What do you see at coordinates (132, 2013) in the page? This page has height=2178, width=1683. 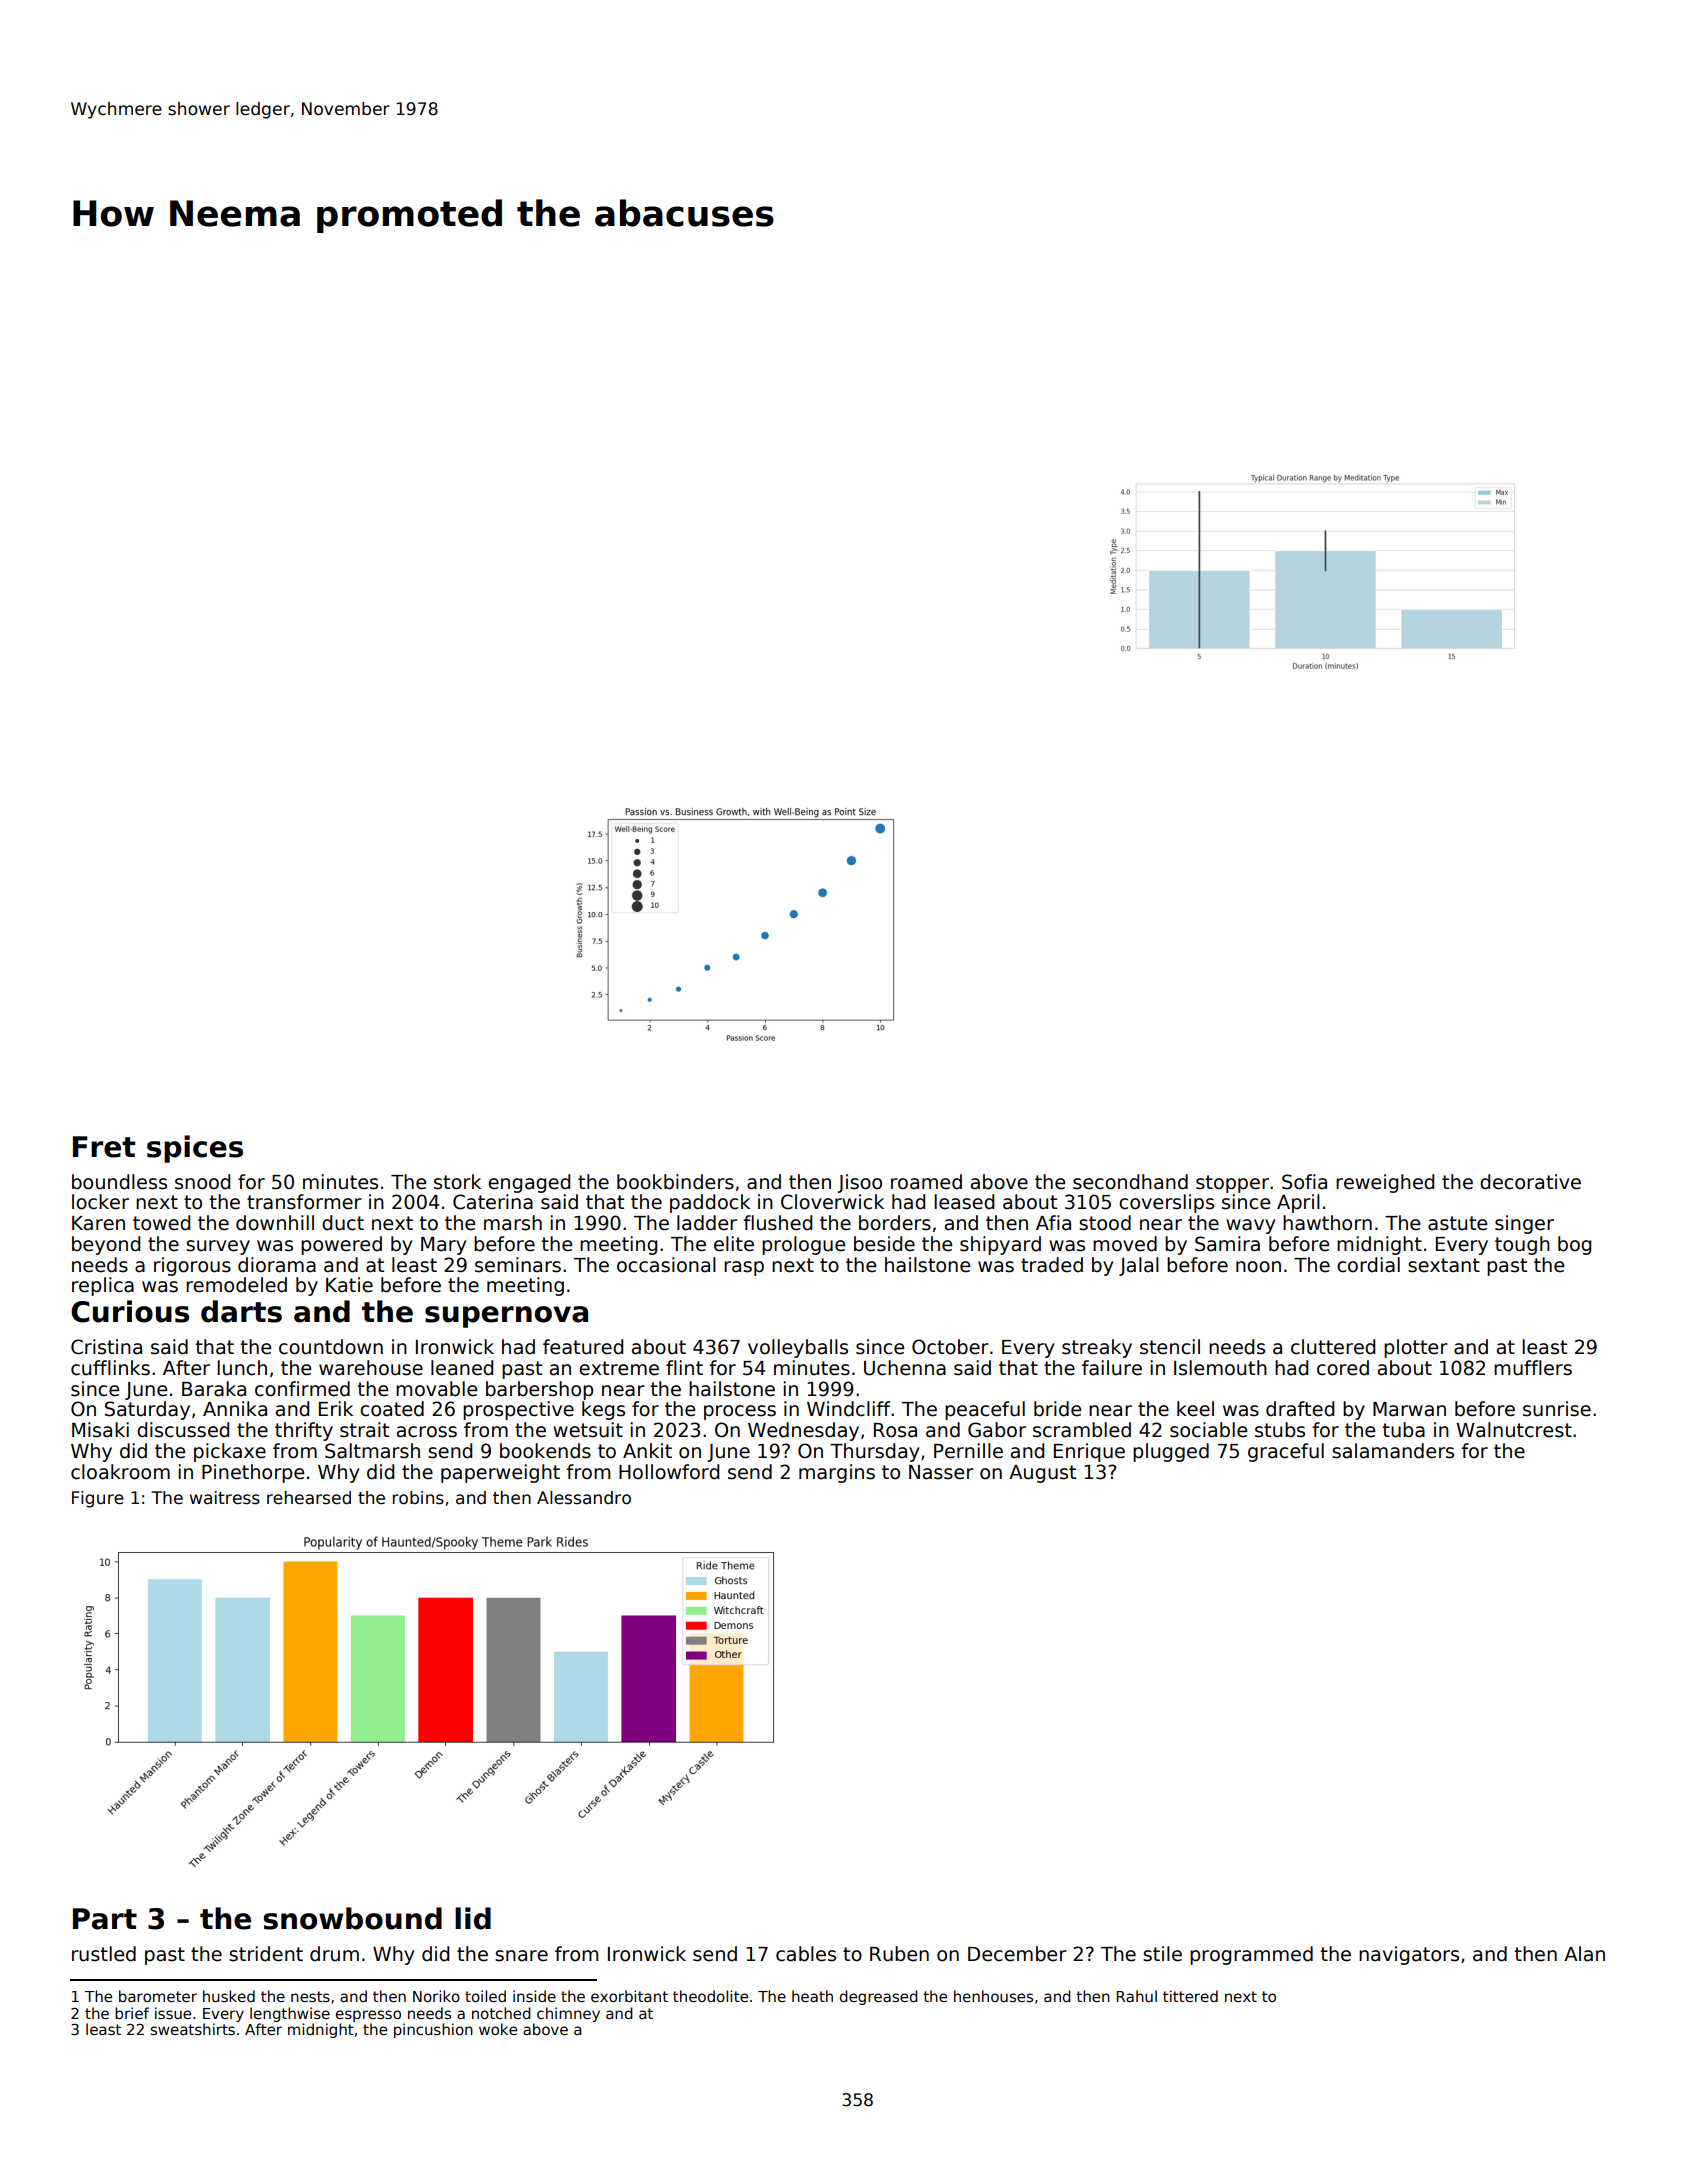 I see `brief` at bounding box center [132, 2013].
